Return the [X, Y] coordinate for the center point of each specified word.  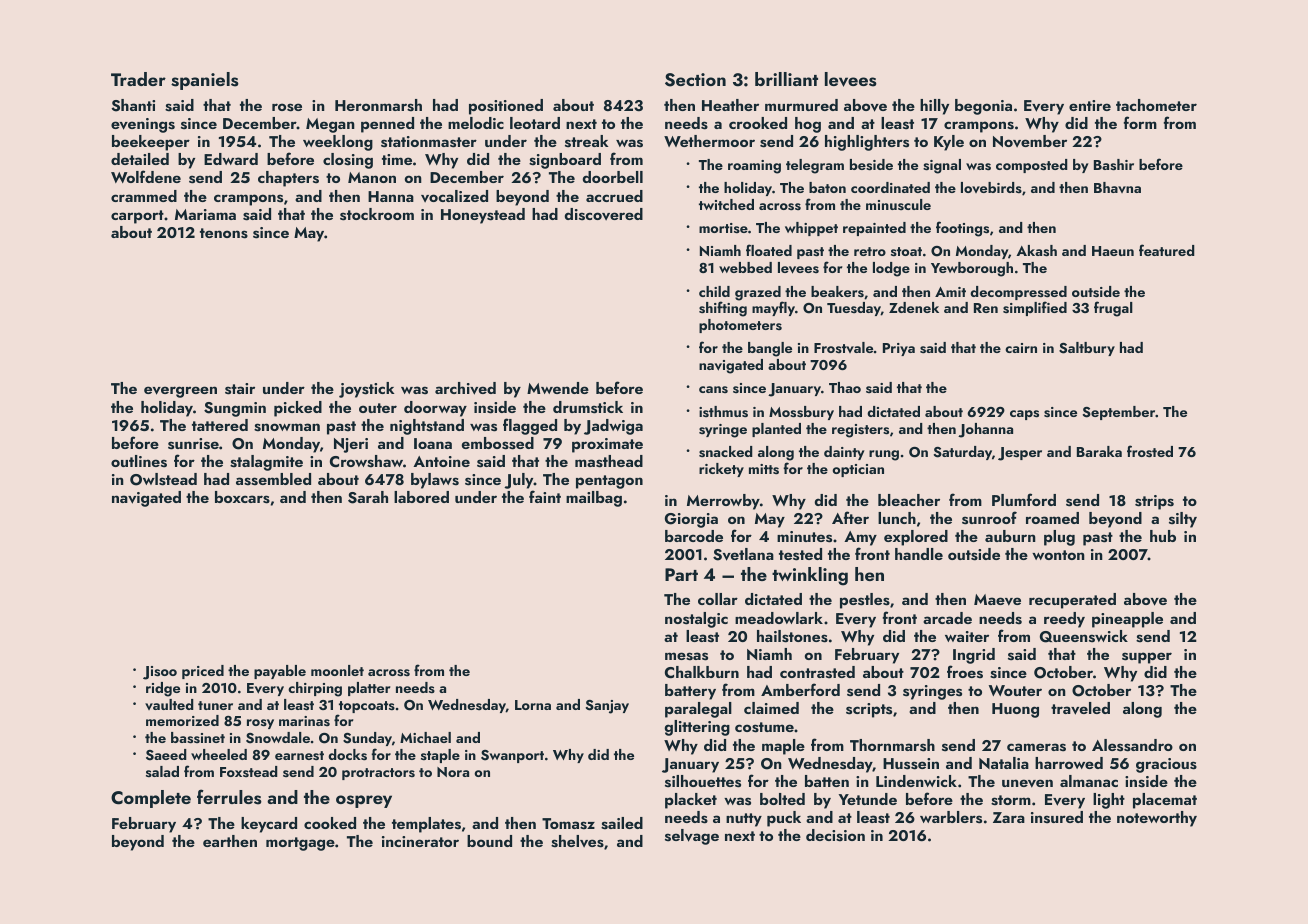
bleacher [909, 500]
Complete [151, 799]
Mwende [558, 388]
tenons [224, 233]
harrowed [1069, 763]
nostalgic [696, 620]
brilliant [786, 79]
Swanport [512, 756]
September [1119, 413]
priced [203, 672]
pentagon [609, 482]
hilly [934, 107]
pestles [865, 601]
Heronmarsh [378, 105]
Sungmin [235, 409]
